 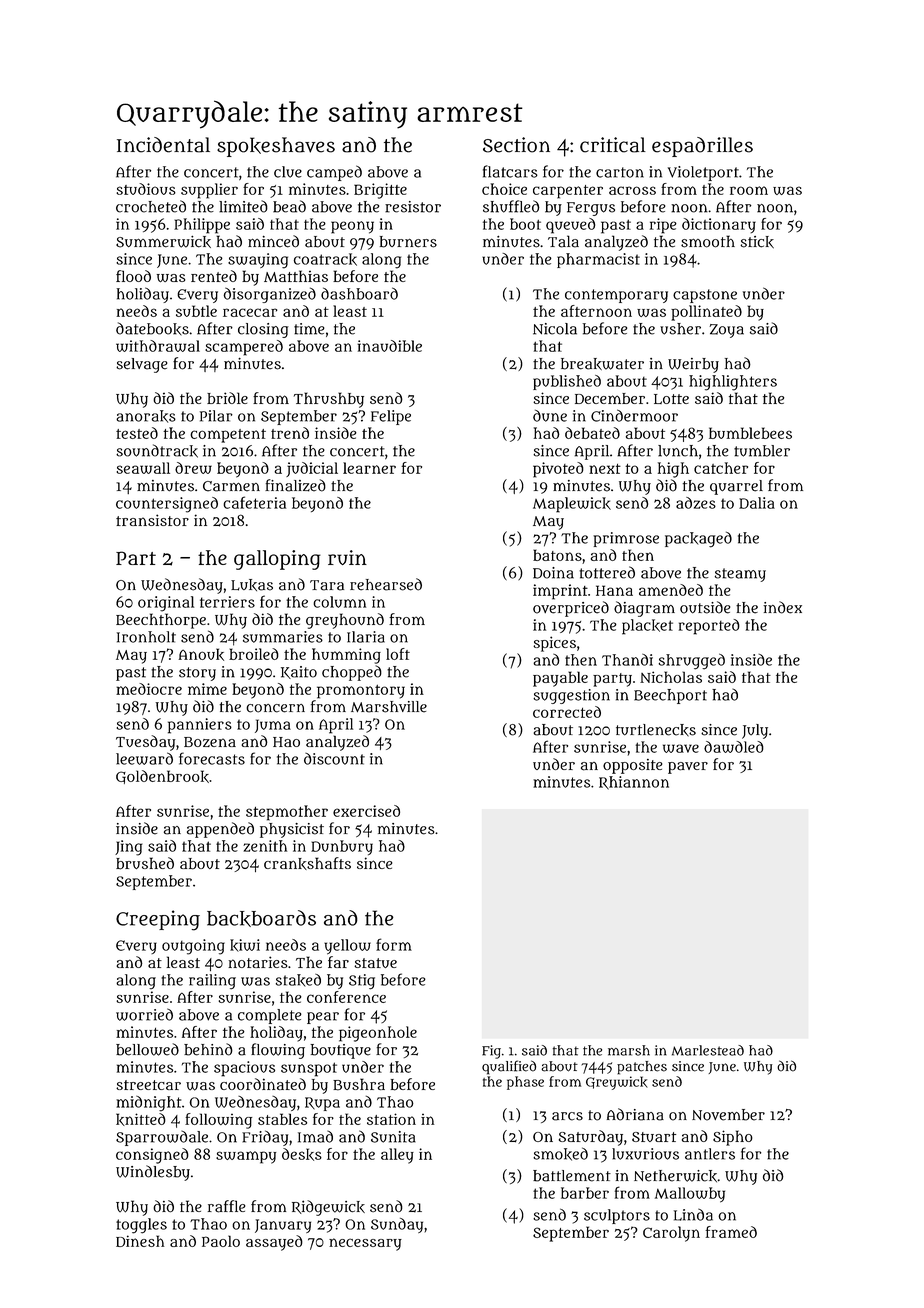 I want to click on index, so click(x=782, y=607).
